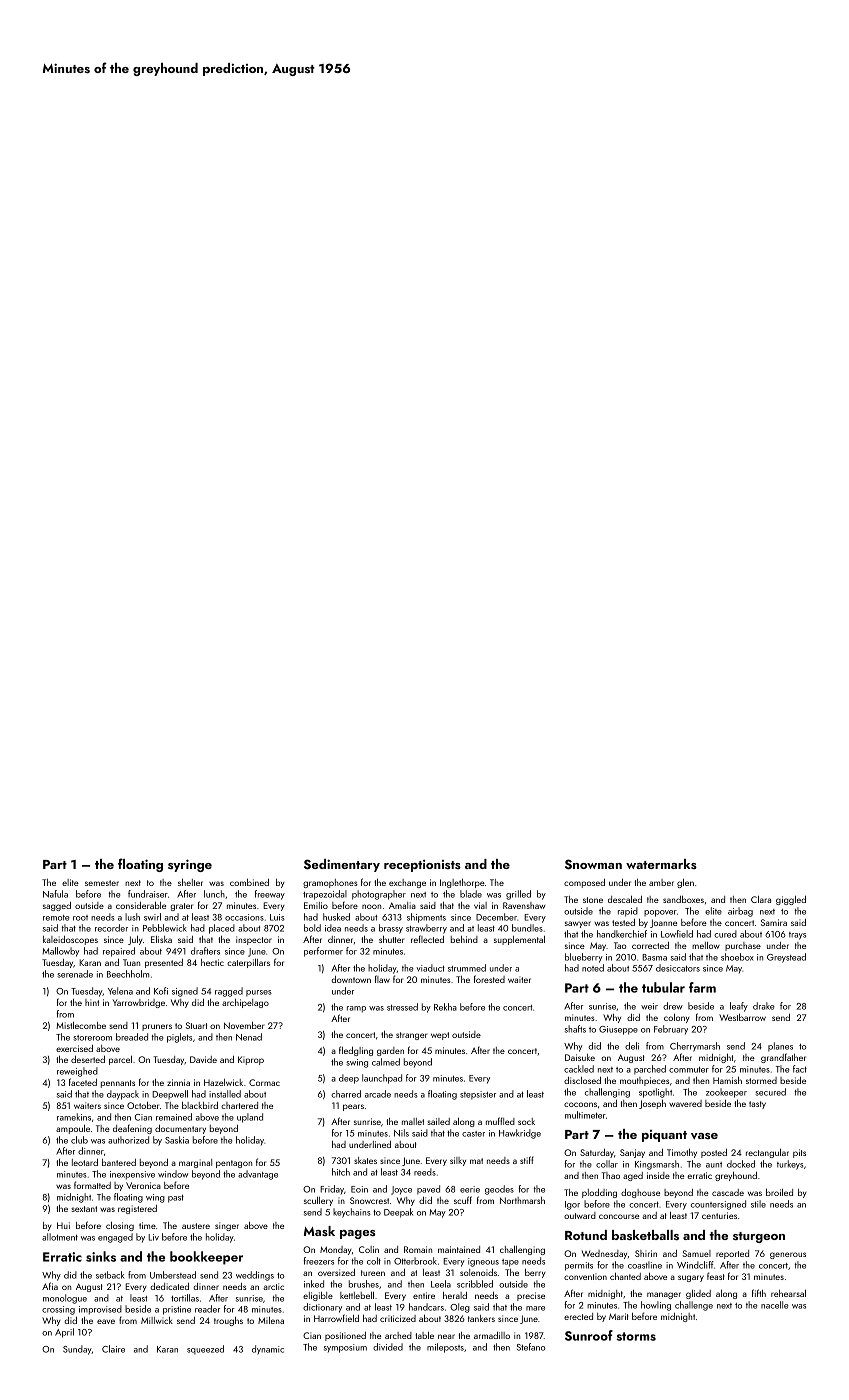 Image resolution: width=849 pixels, height=1400 pixels. Describe the element at coordinates (352, 1213) in the screenshot. I see `keychains` at that location.
